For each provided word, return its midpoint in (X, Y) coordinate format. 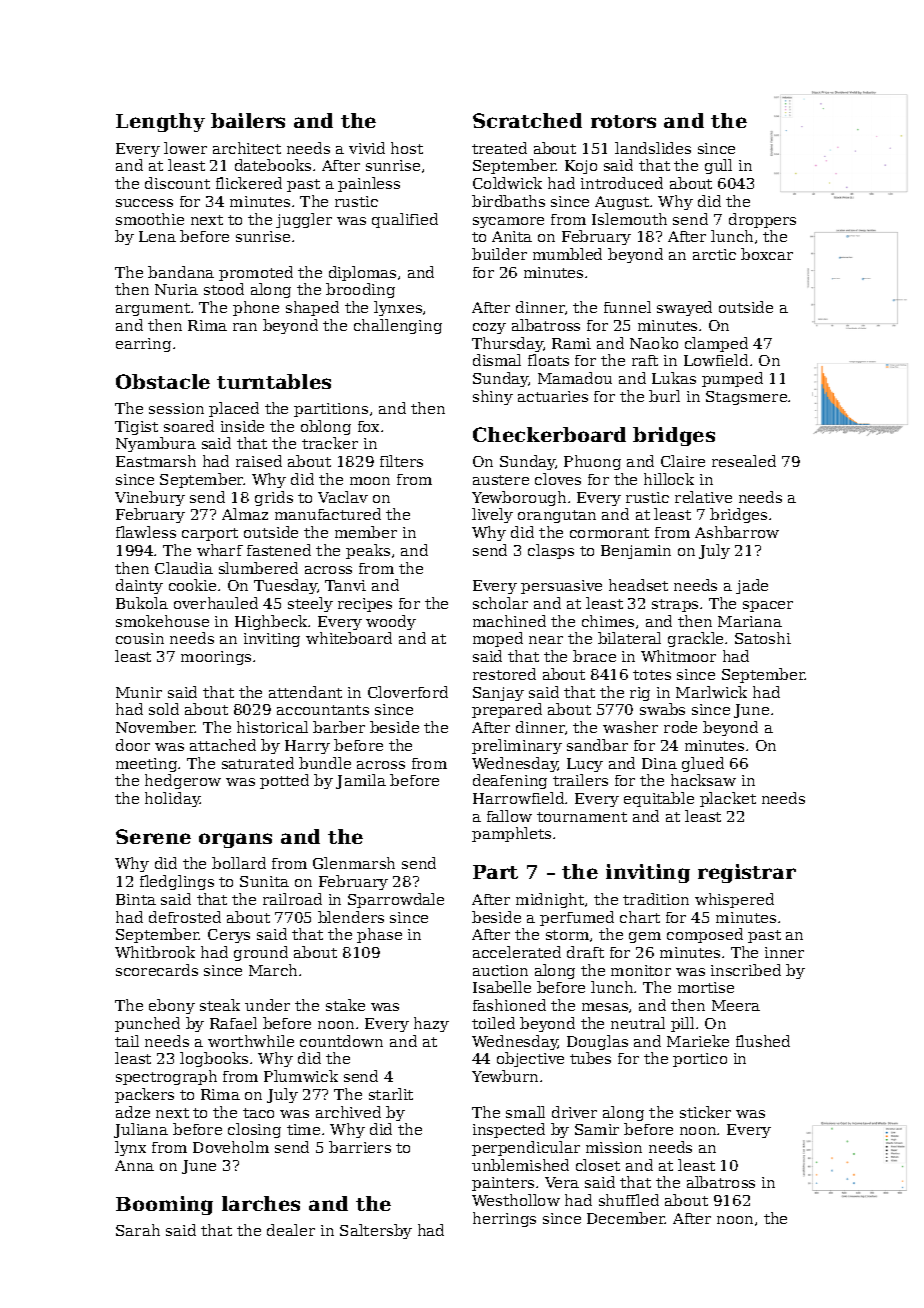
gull (718, 166)
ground (261, 953)
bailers (248, 120)
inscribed (746, 970)
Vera (562, 1182)
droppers (762, 220)
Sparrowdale (396, 900)
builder (499, 254)
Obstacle (163, 381)
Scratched (527, 120)
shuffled (629, 1200)
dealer (291, 1230)
